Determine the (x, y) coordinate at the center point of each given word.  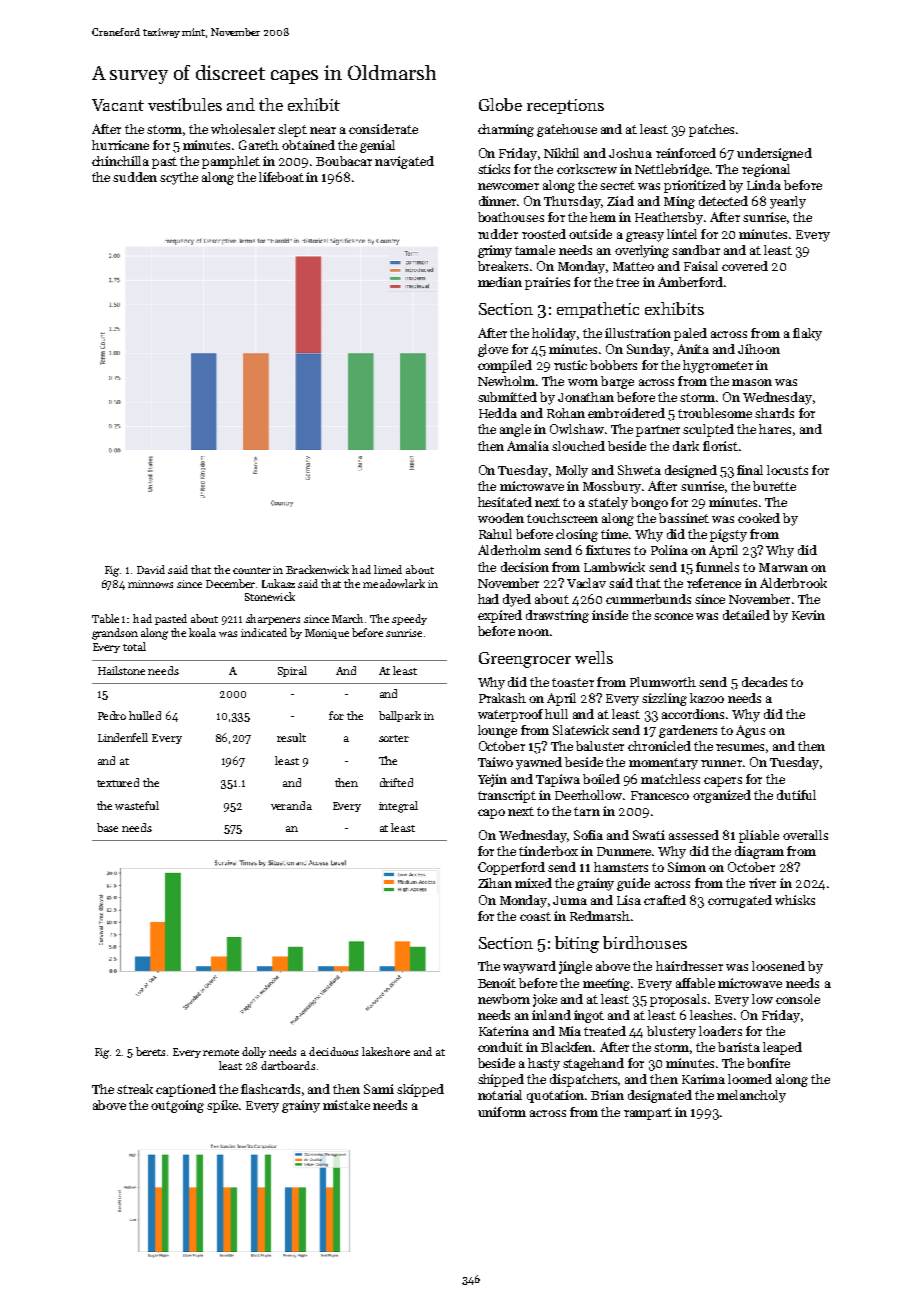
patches (711, 130)
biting (577, 944)
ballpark (400, 716)
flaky (807, 334)
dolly (254, 1052)
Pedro (112, 715)
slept (292, 130)
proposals (678, 1000)
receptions (565, 106)
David (151, 569)
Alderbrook (793, 583)
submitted (507, 397)
